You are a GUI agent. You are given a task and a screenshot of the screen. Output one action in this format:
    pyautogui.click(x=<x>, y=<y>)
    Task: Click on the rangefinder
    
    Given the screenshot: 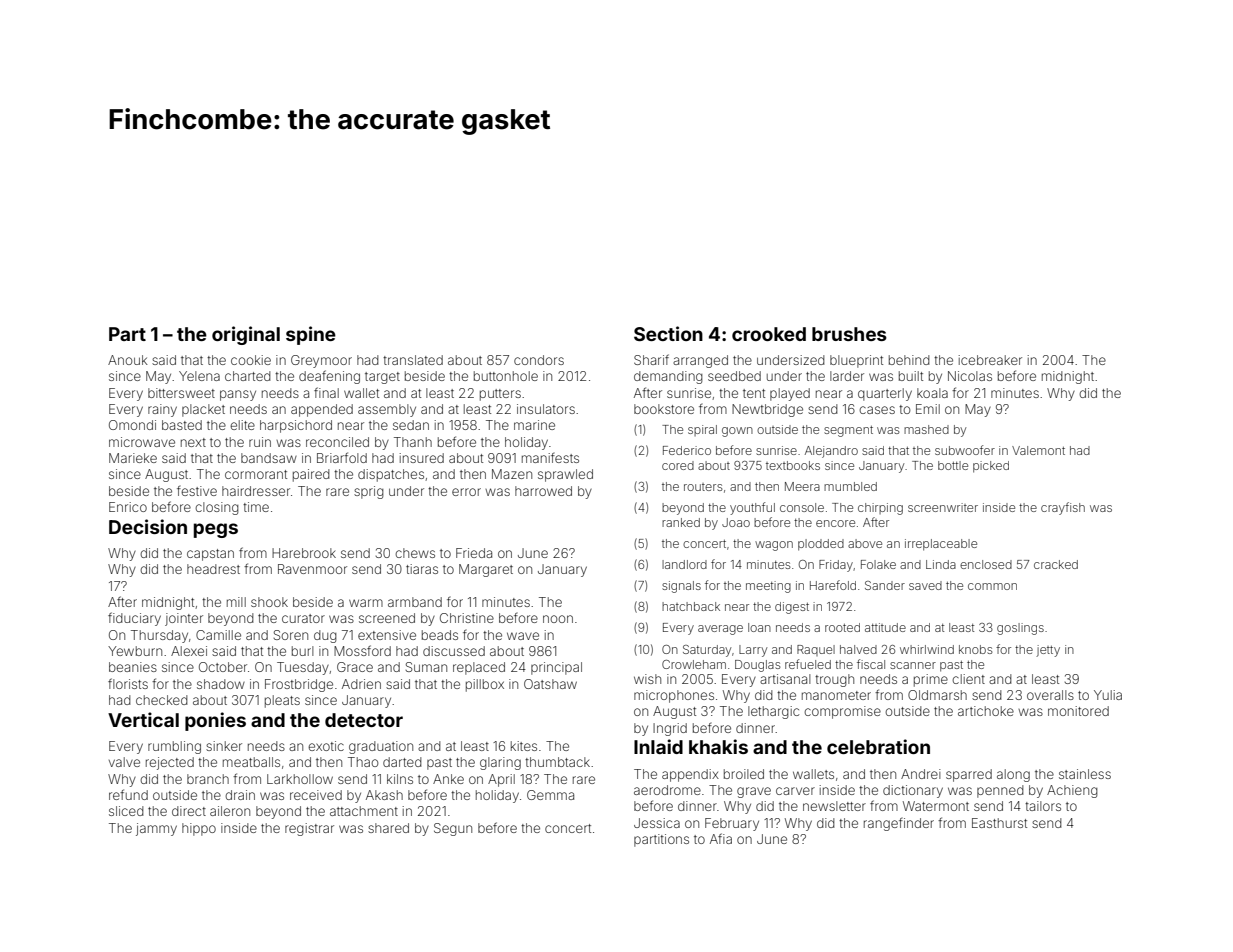 What is the action you would take?
    pyautogui.click(x=899, y=824)
